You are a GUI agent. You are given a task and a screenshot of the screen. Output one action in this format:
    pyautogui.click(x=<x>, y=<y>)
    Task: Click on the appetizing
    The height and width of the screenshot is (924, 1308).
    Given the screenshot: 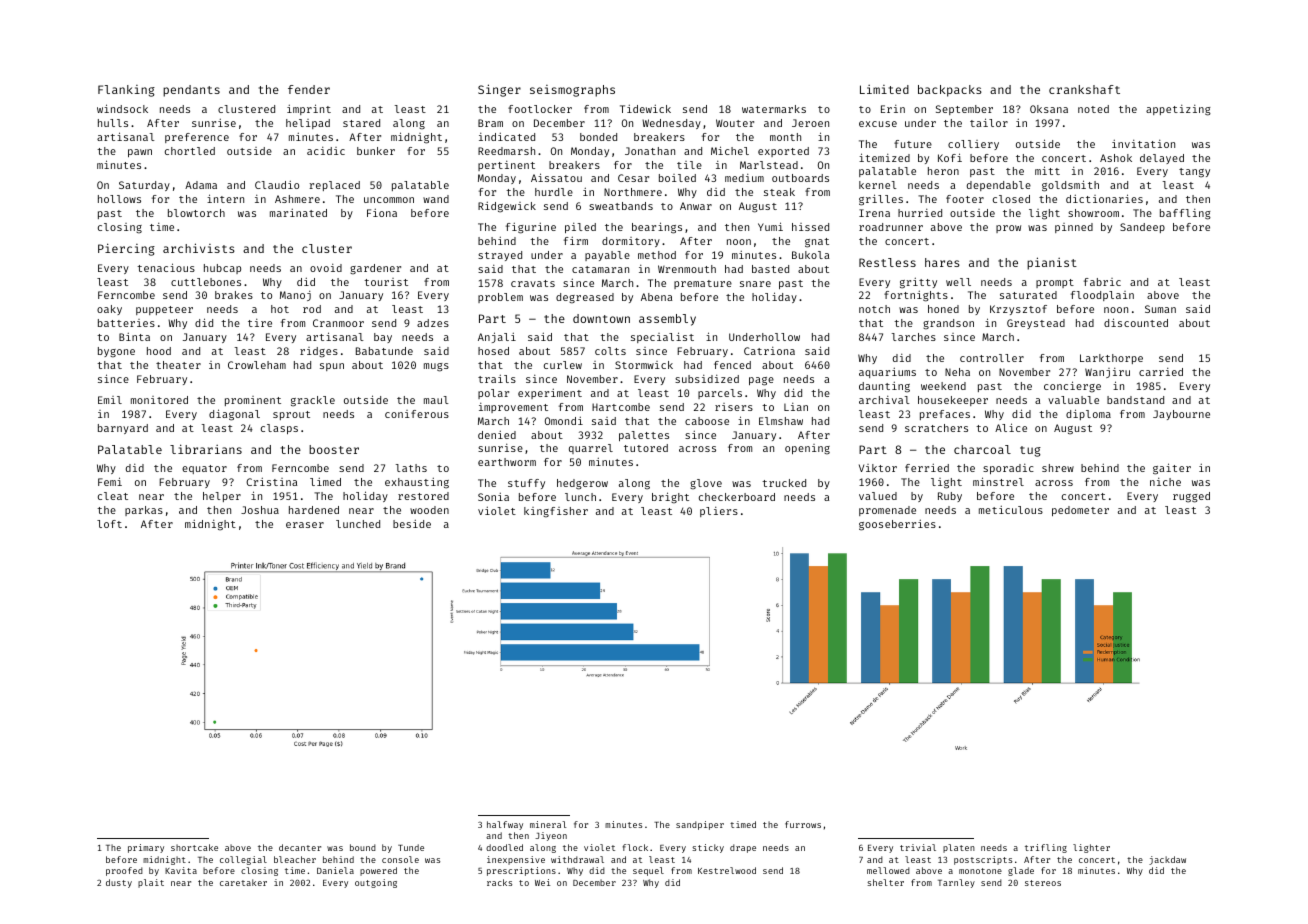 What is the action you would take?
    pyautogui.click(x=1178, y=110)
